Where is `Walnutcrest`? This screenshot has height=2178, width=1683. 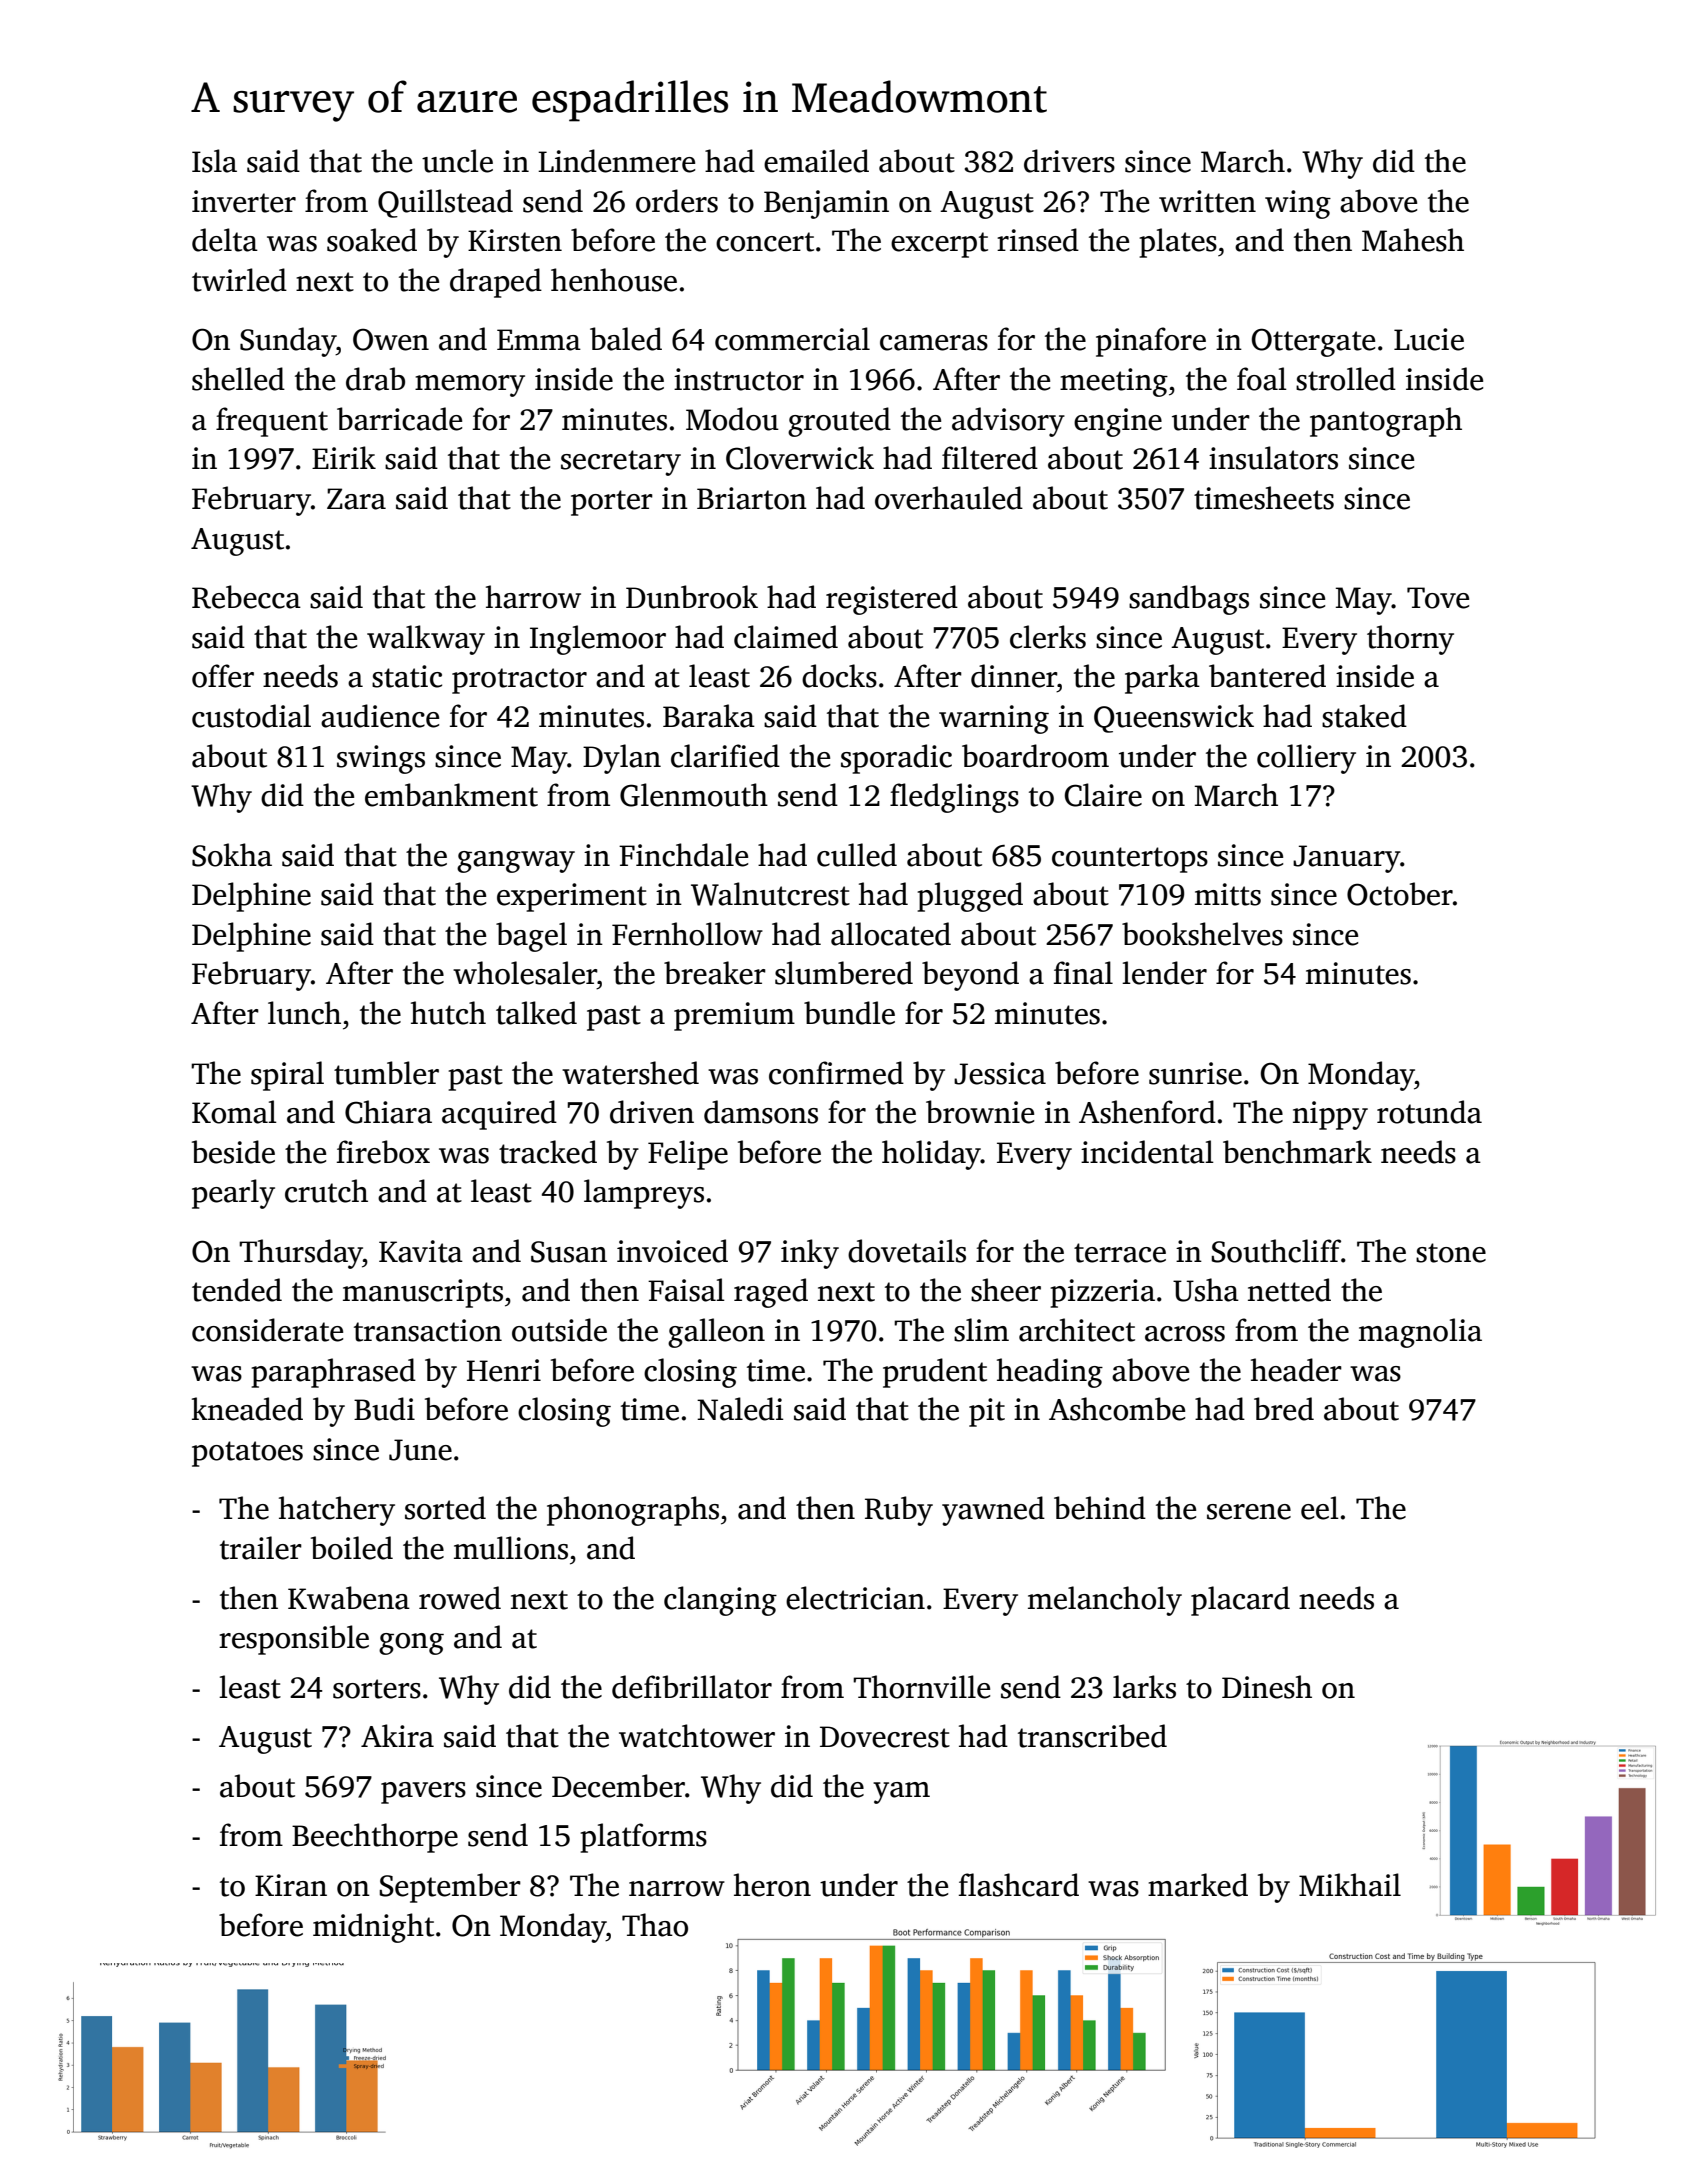
Walnutcrest is located at coordinates (770, 894).
